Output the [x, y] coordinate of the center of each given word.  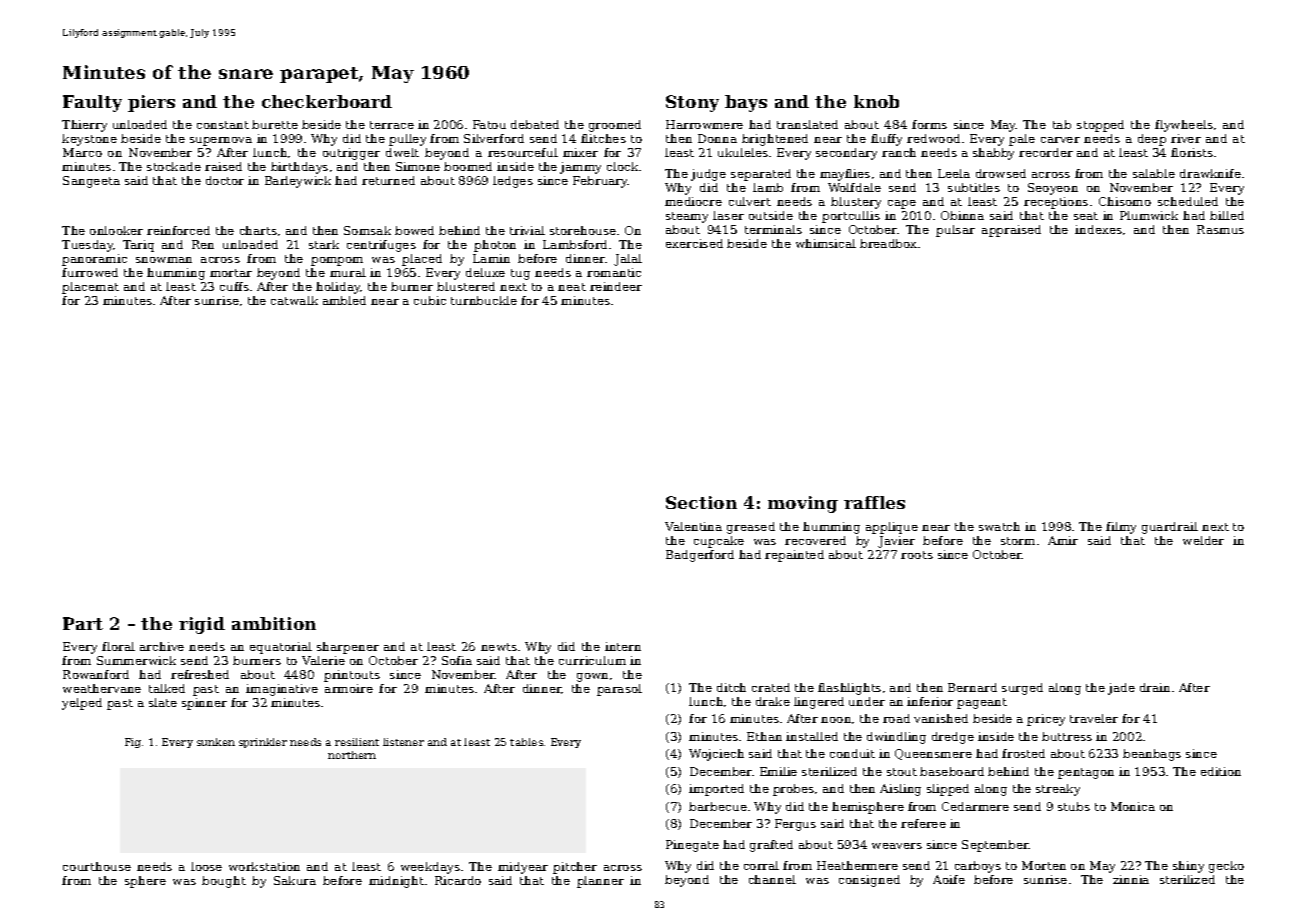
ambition [274, 623]
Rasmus [1220, 229]
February [600, 182]
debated [535, 124]
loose [206, 866]
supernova [221, 141]
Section [701, 502]
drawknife [1210, 173]
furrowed [90, 272]
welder [1203, 540]
